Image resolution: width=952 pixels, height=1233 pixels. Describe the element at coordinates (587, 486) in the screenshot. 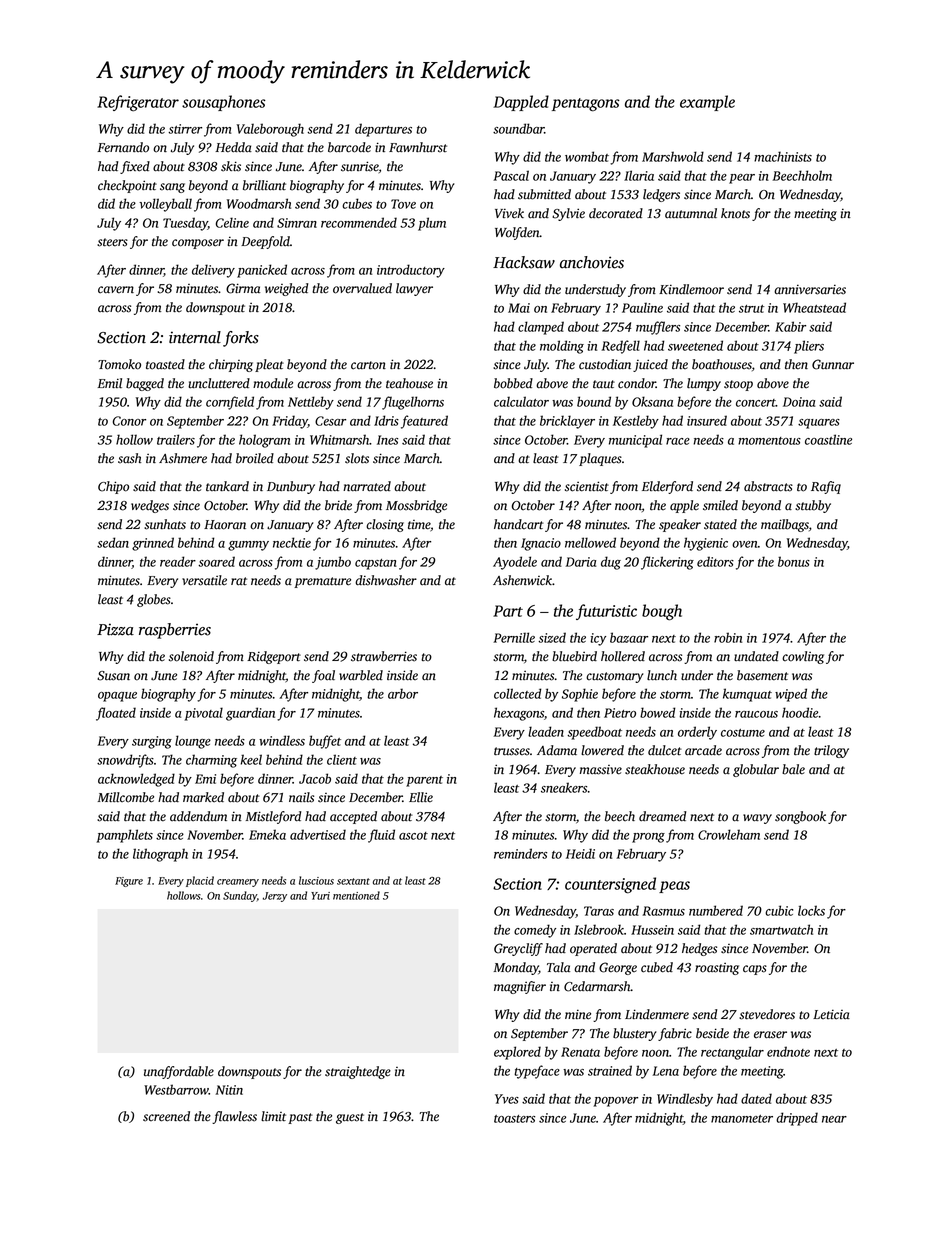

I see `scientist` at that location.
